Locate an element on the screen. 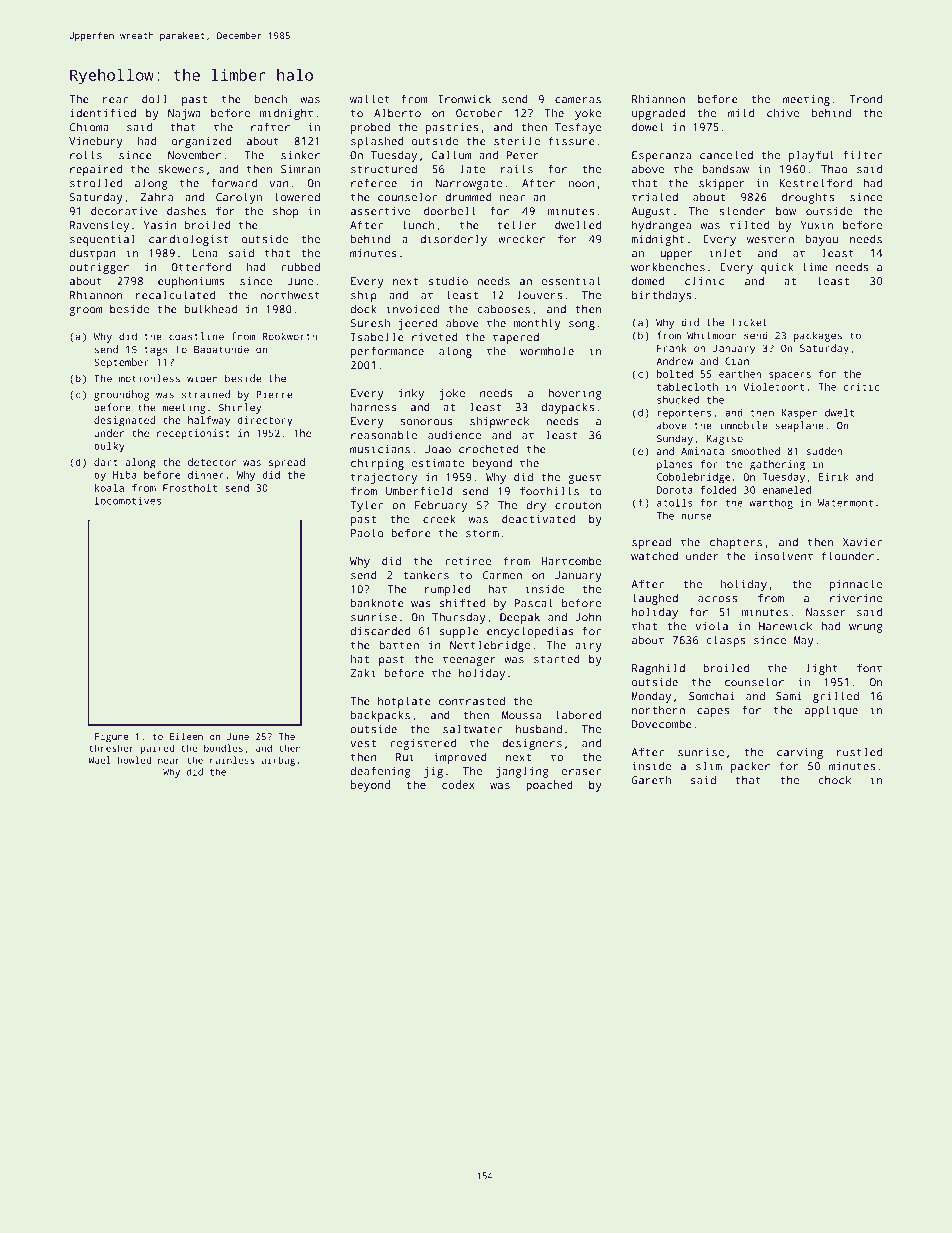 The height and width of the screenshot is (1233, 952). disorderly is located at coordinates (453, 240).
